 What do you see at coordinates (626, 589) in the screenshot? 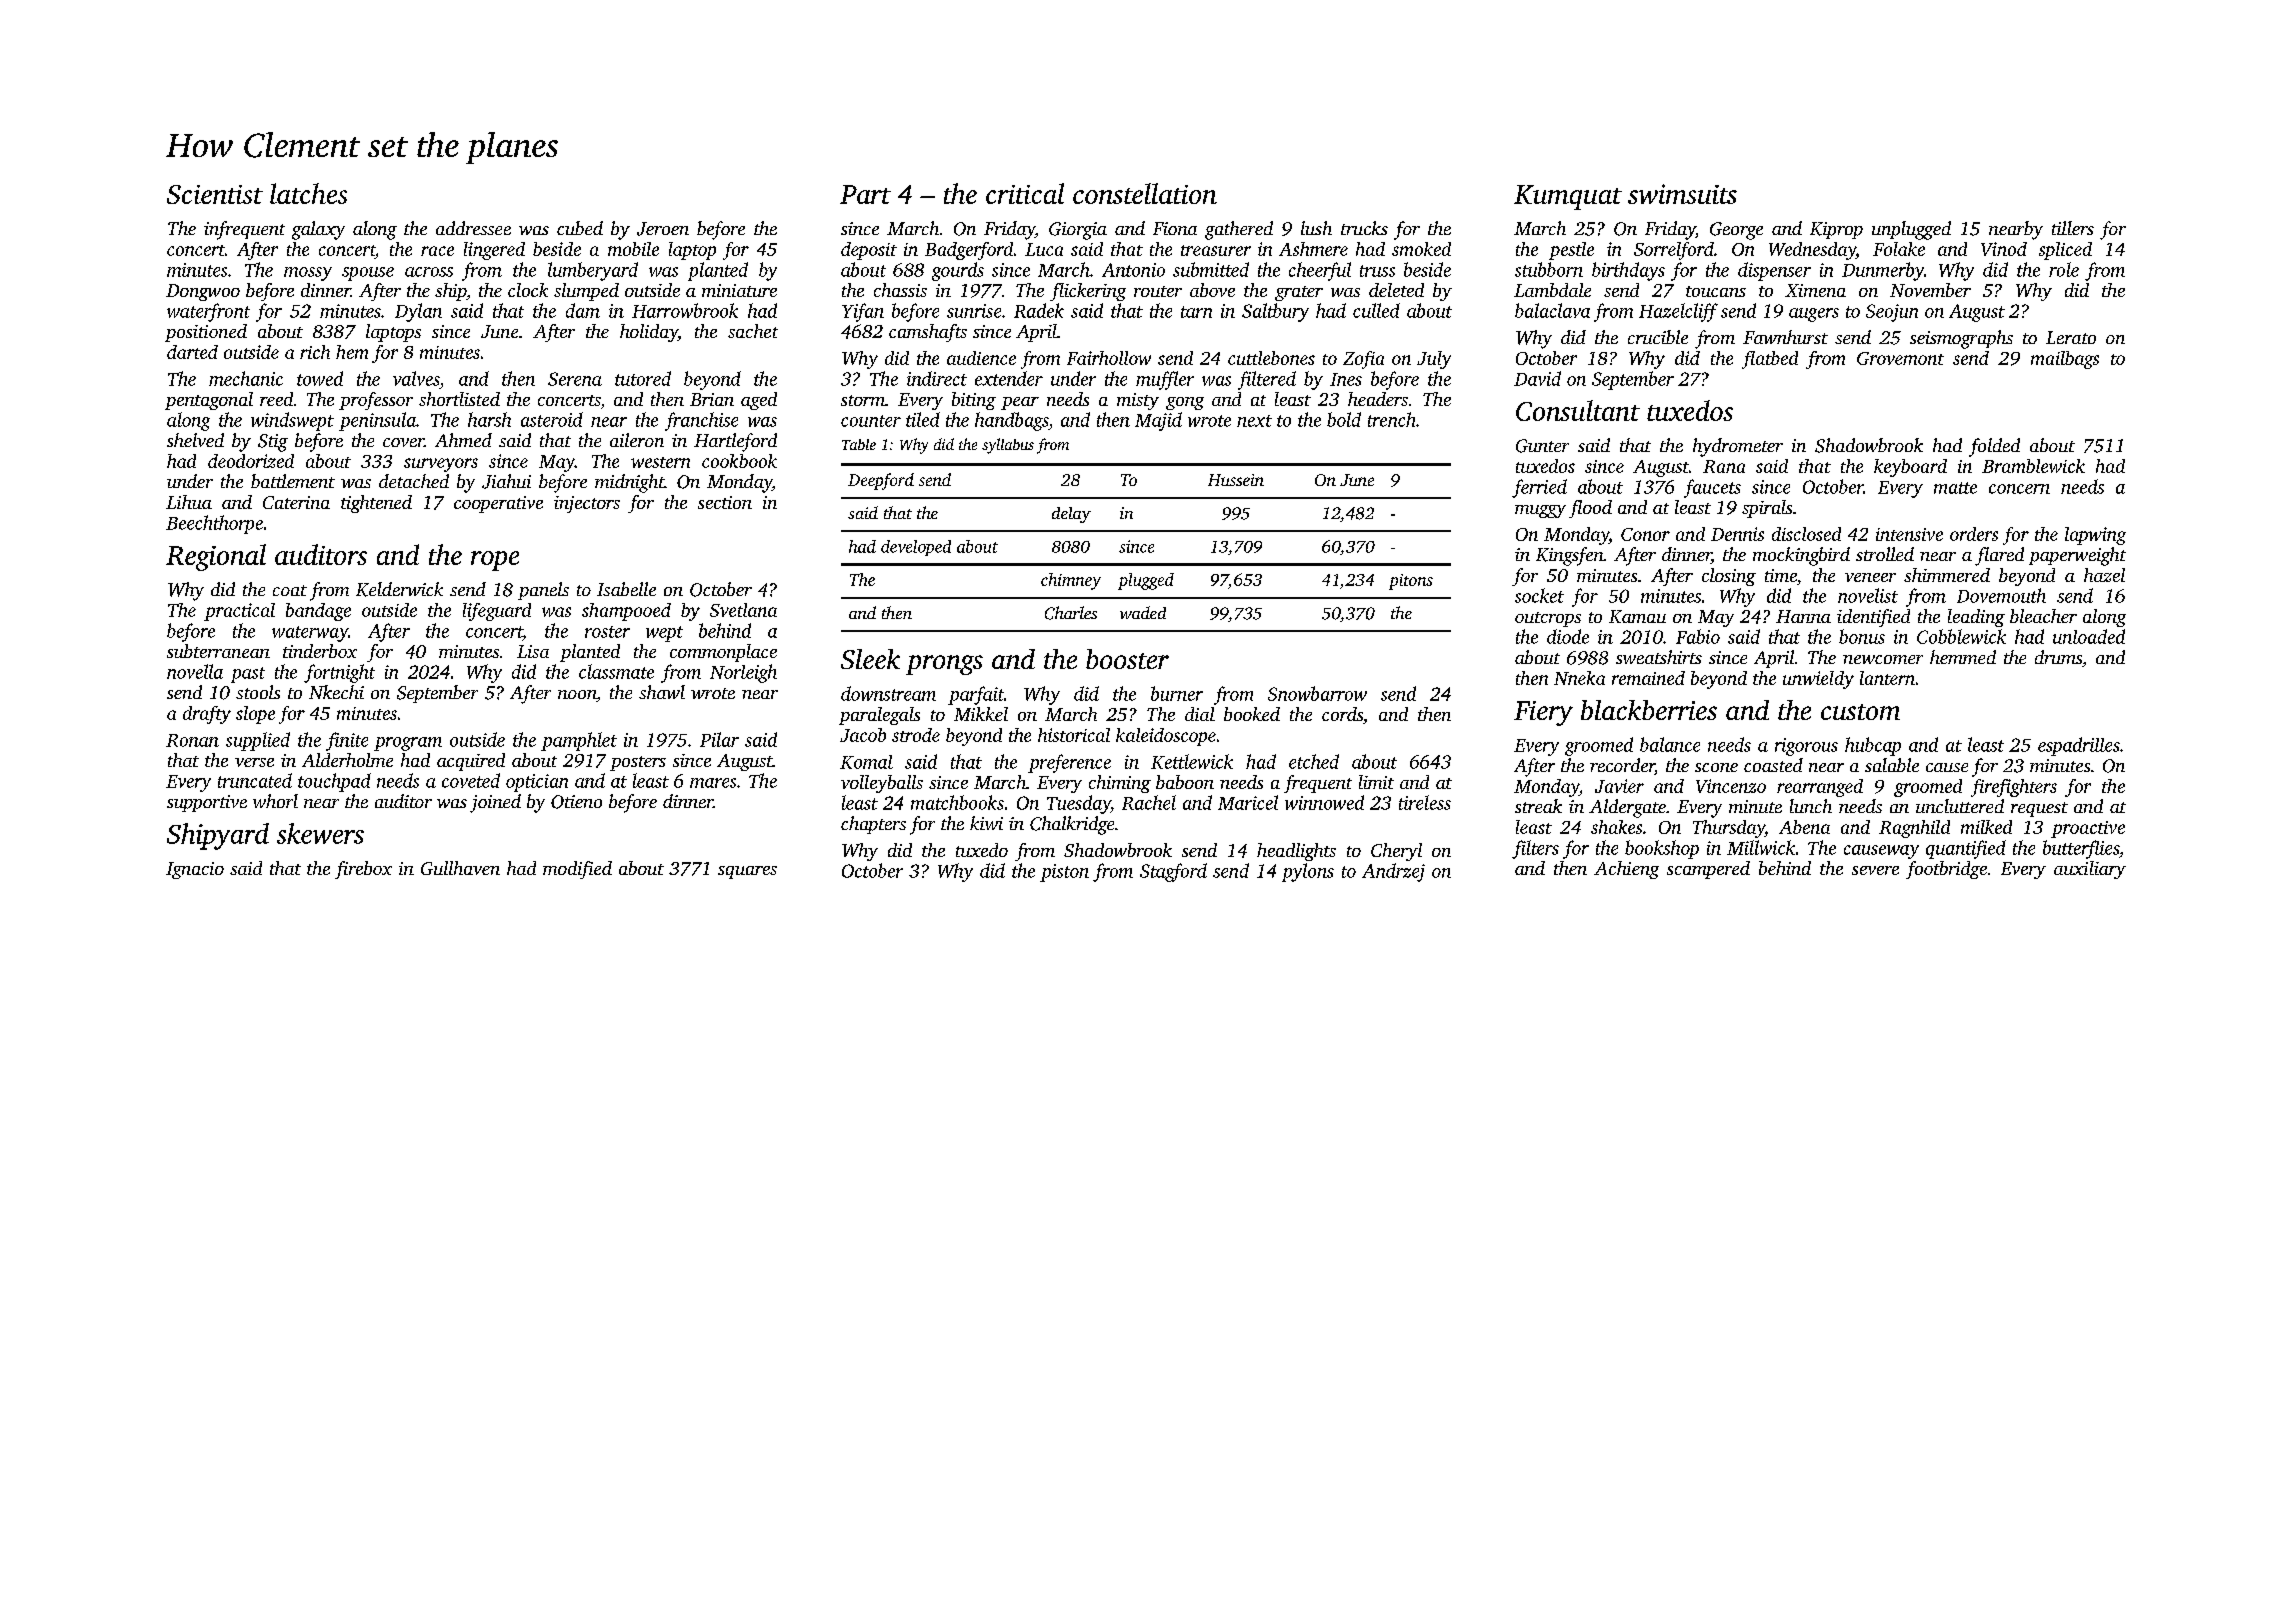
I see `Isabelle` at bounding box center [626, 589].
